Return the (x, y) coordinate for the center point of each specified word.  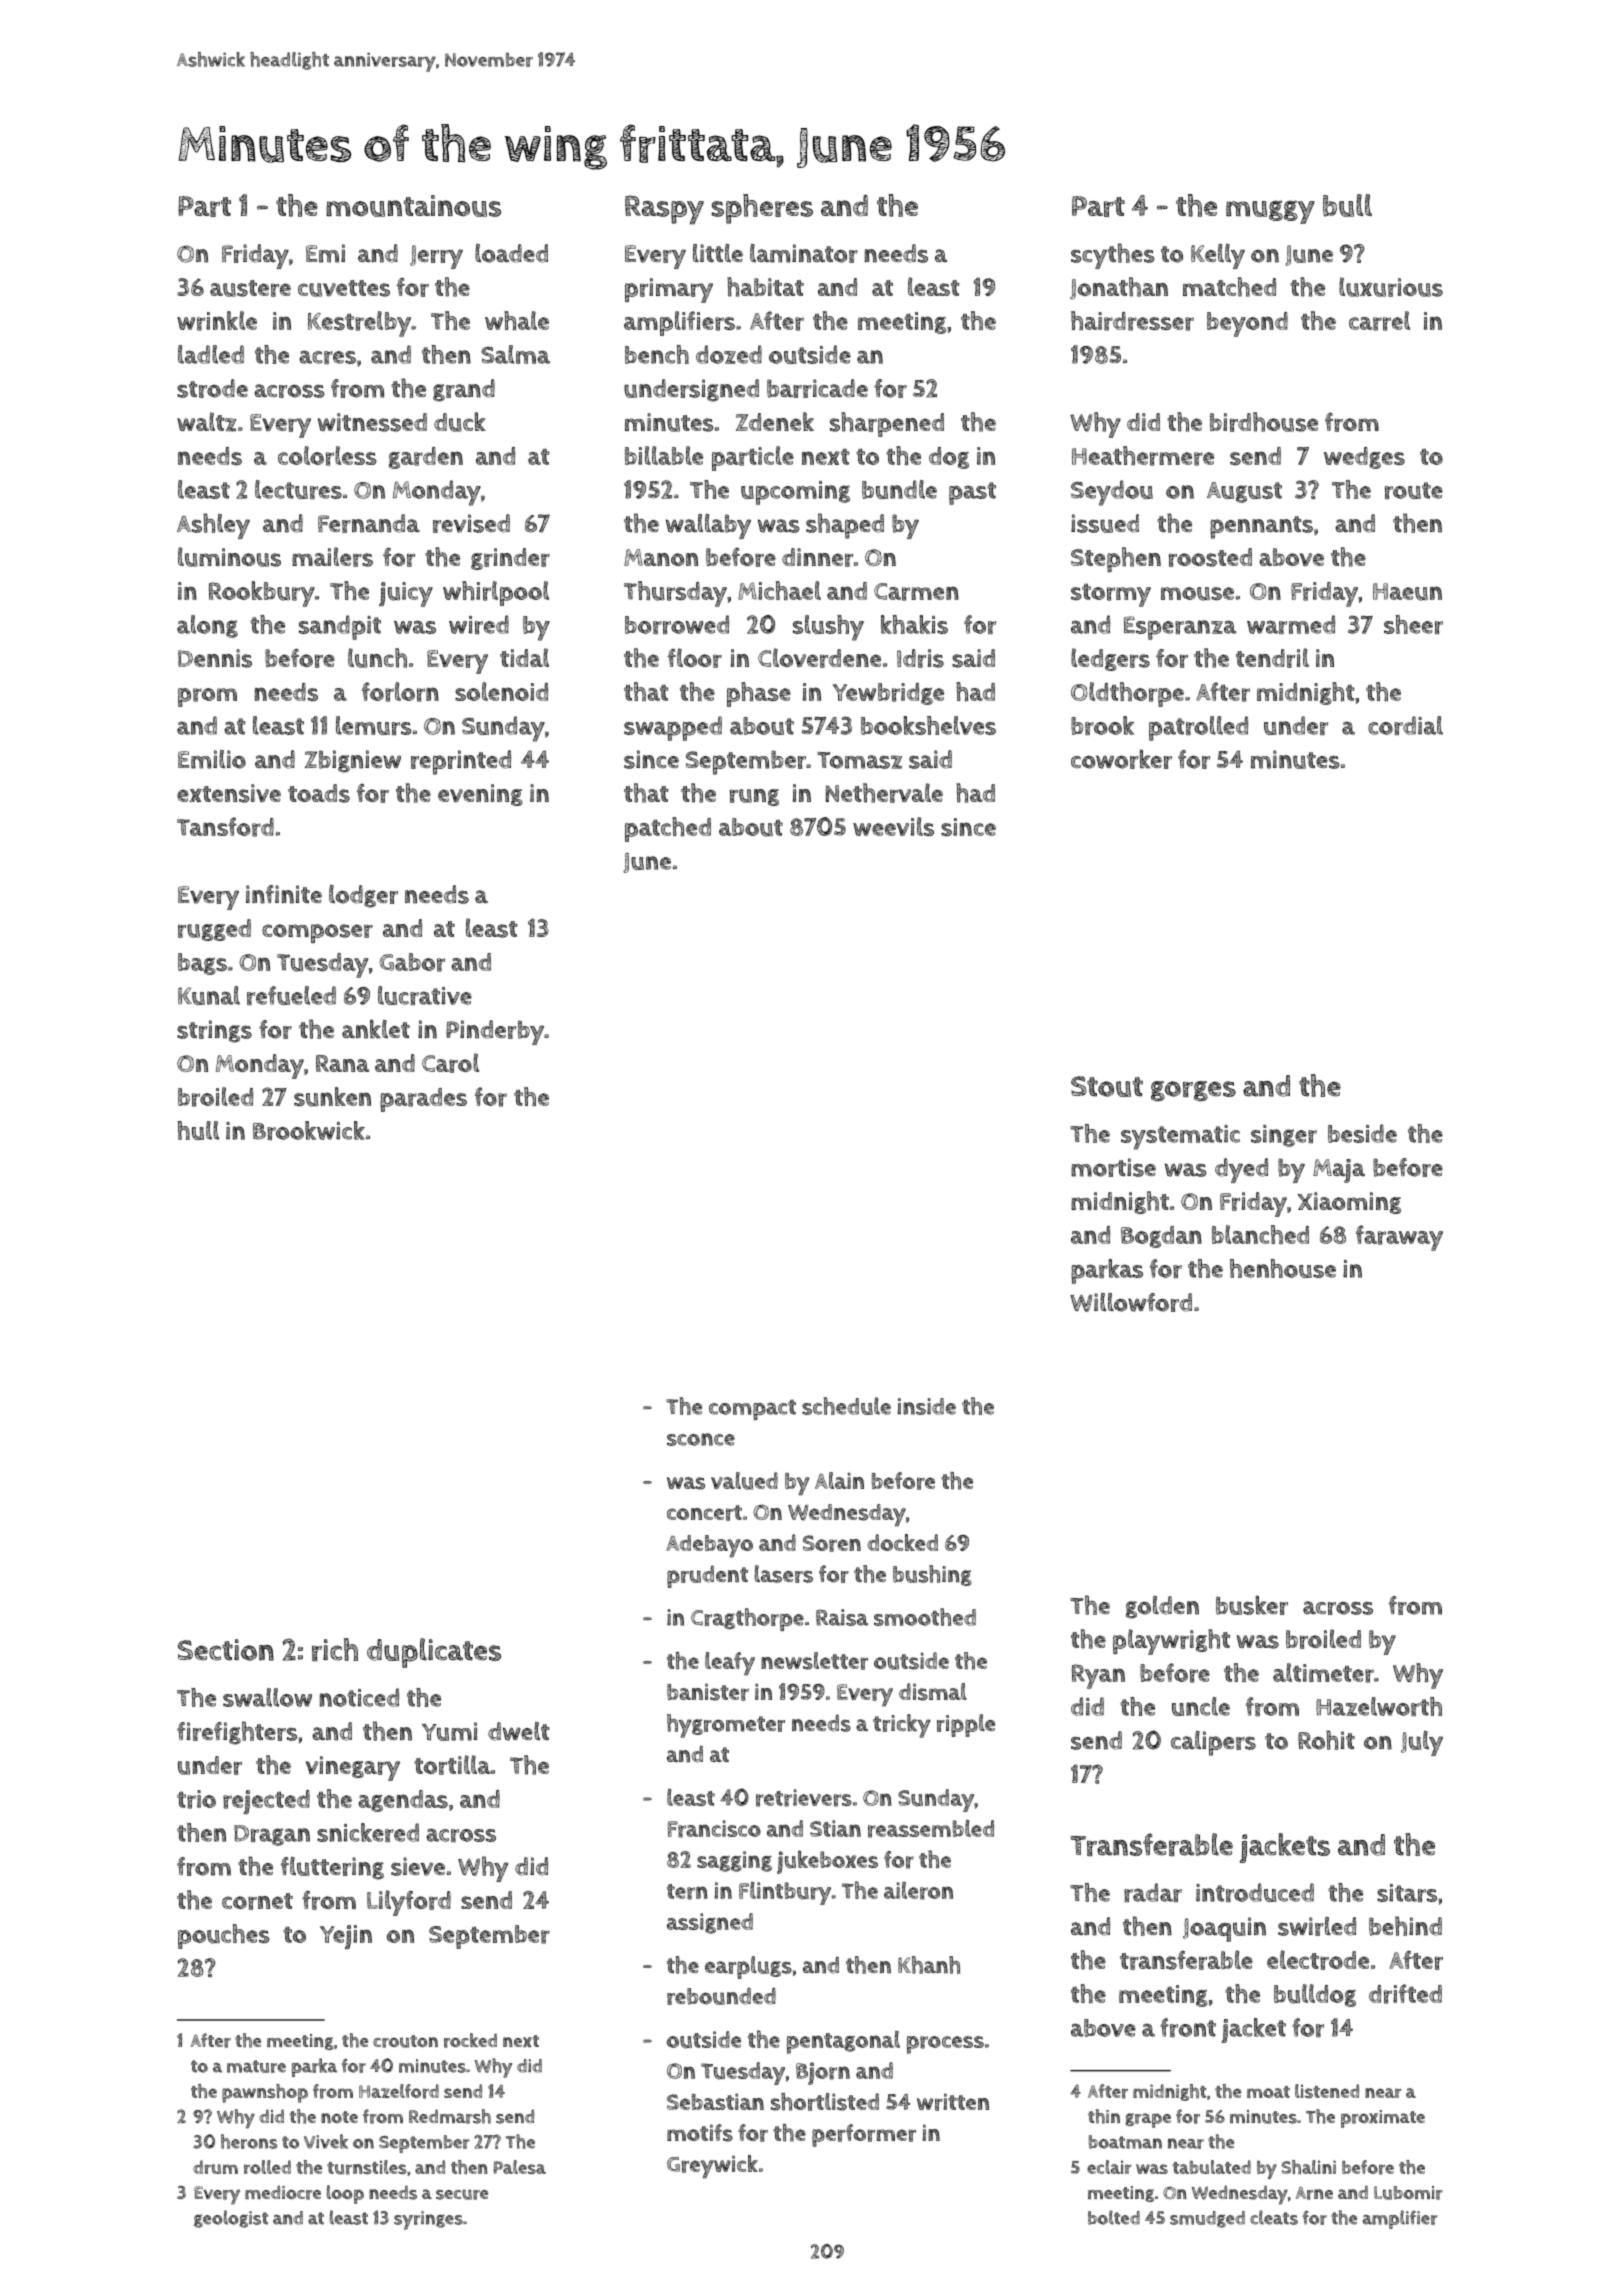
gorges (1193, 1091)
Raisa (842, 1617)
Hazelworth (1379, 1706)
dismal (933, 1692)
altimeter (1323, 1673)
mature (256, 2066)
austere (250, 288)
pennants (1261, 527)
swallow (267, 1697)
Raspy (664, 210)
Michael (779, 590)
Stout (1107, 1086)
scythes (1113, 256)
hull (198, 1130)
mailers (332, 557)
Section (226, 1650)
